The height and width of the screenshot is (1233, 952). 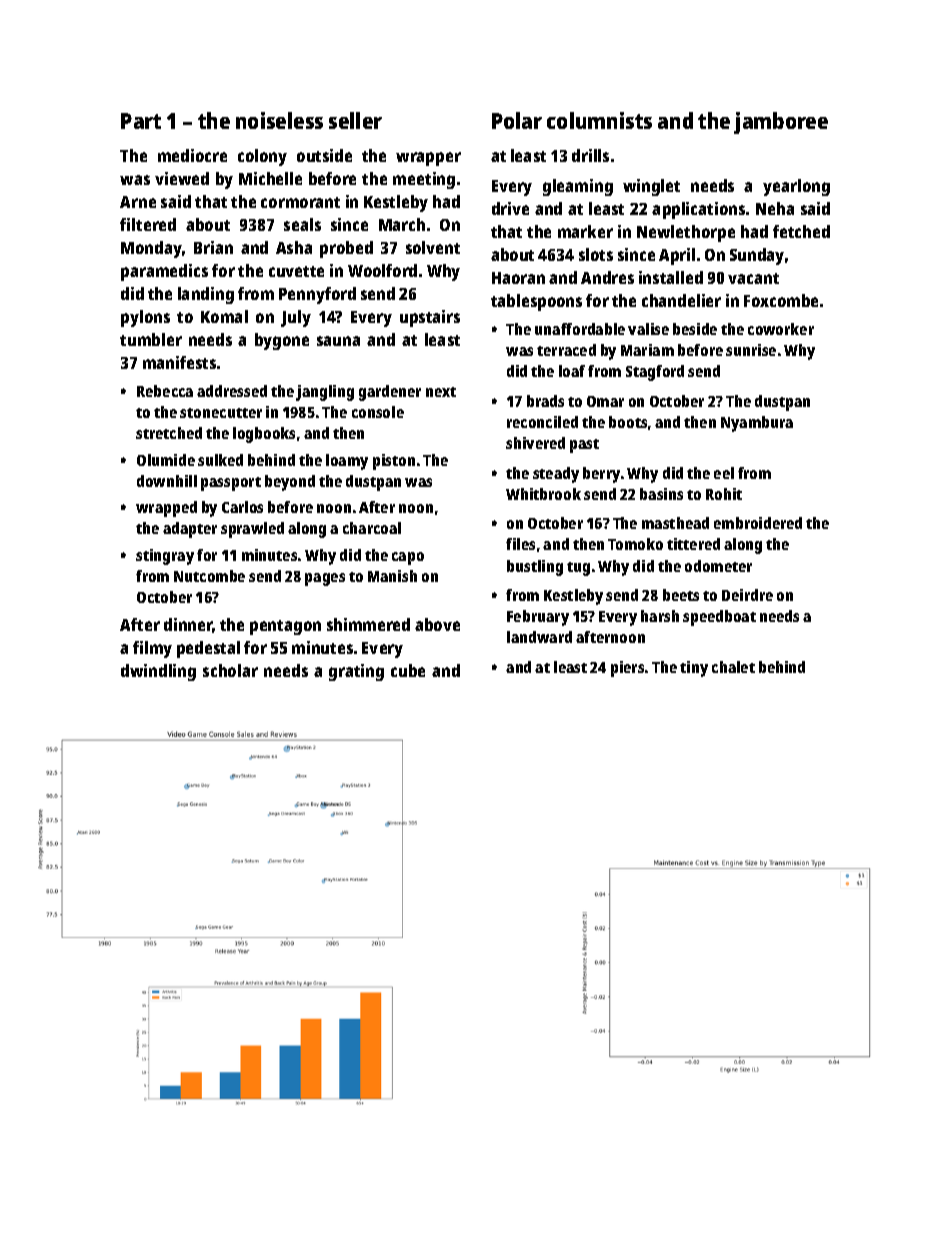 I want to click on Polar, so click(x=517, y=120).
